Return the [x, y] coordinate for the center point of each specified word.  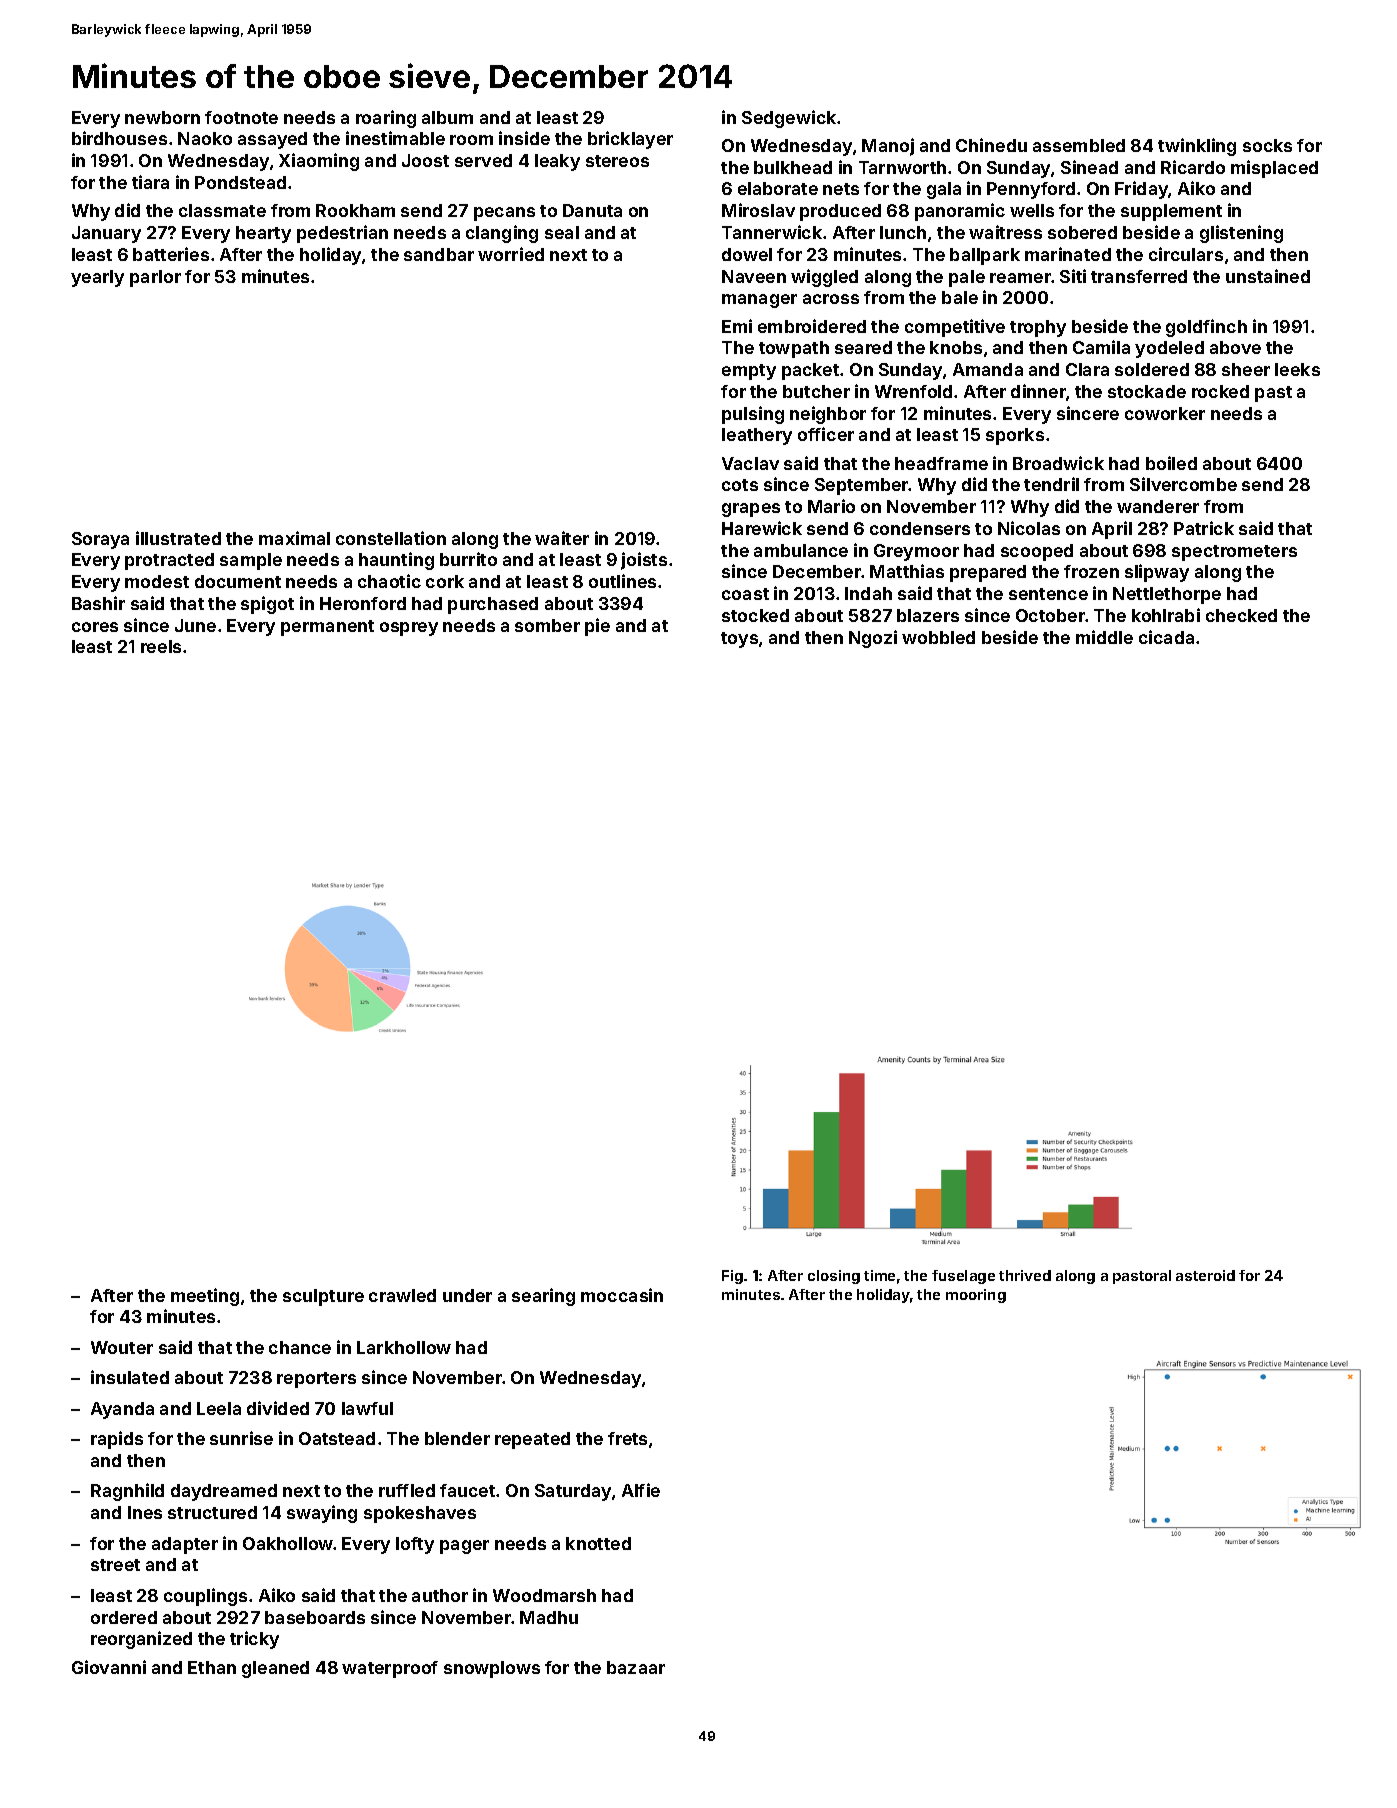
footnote [241, 117]
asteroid [1205, 1275]
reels [161, 646]
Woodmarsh [544, 1595]
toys [739, 640]
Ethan [212, 1667]
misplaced [1274, 169]
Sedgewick [789, 119]
